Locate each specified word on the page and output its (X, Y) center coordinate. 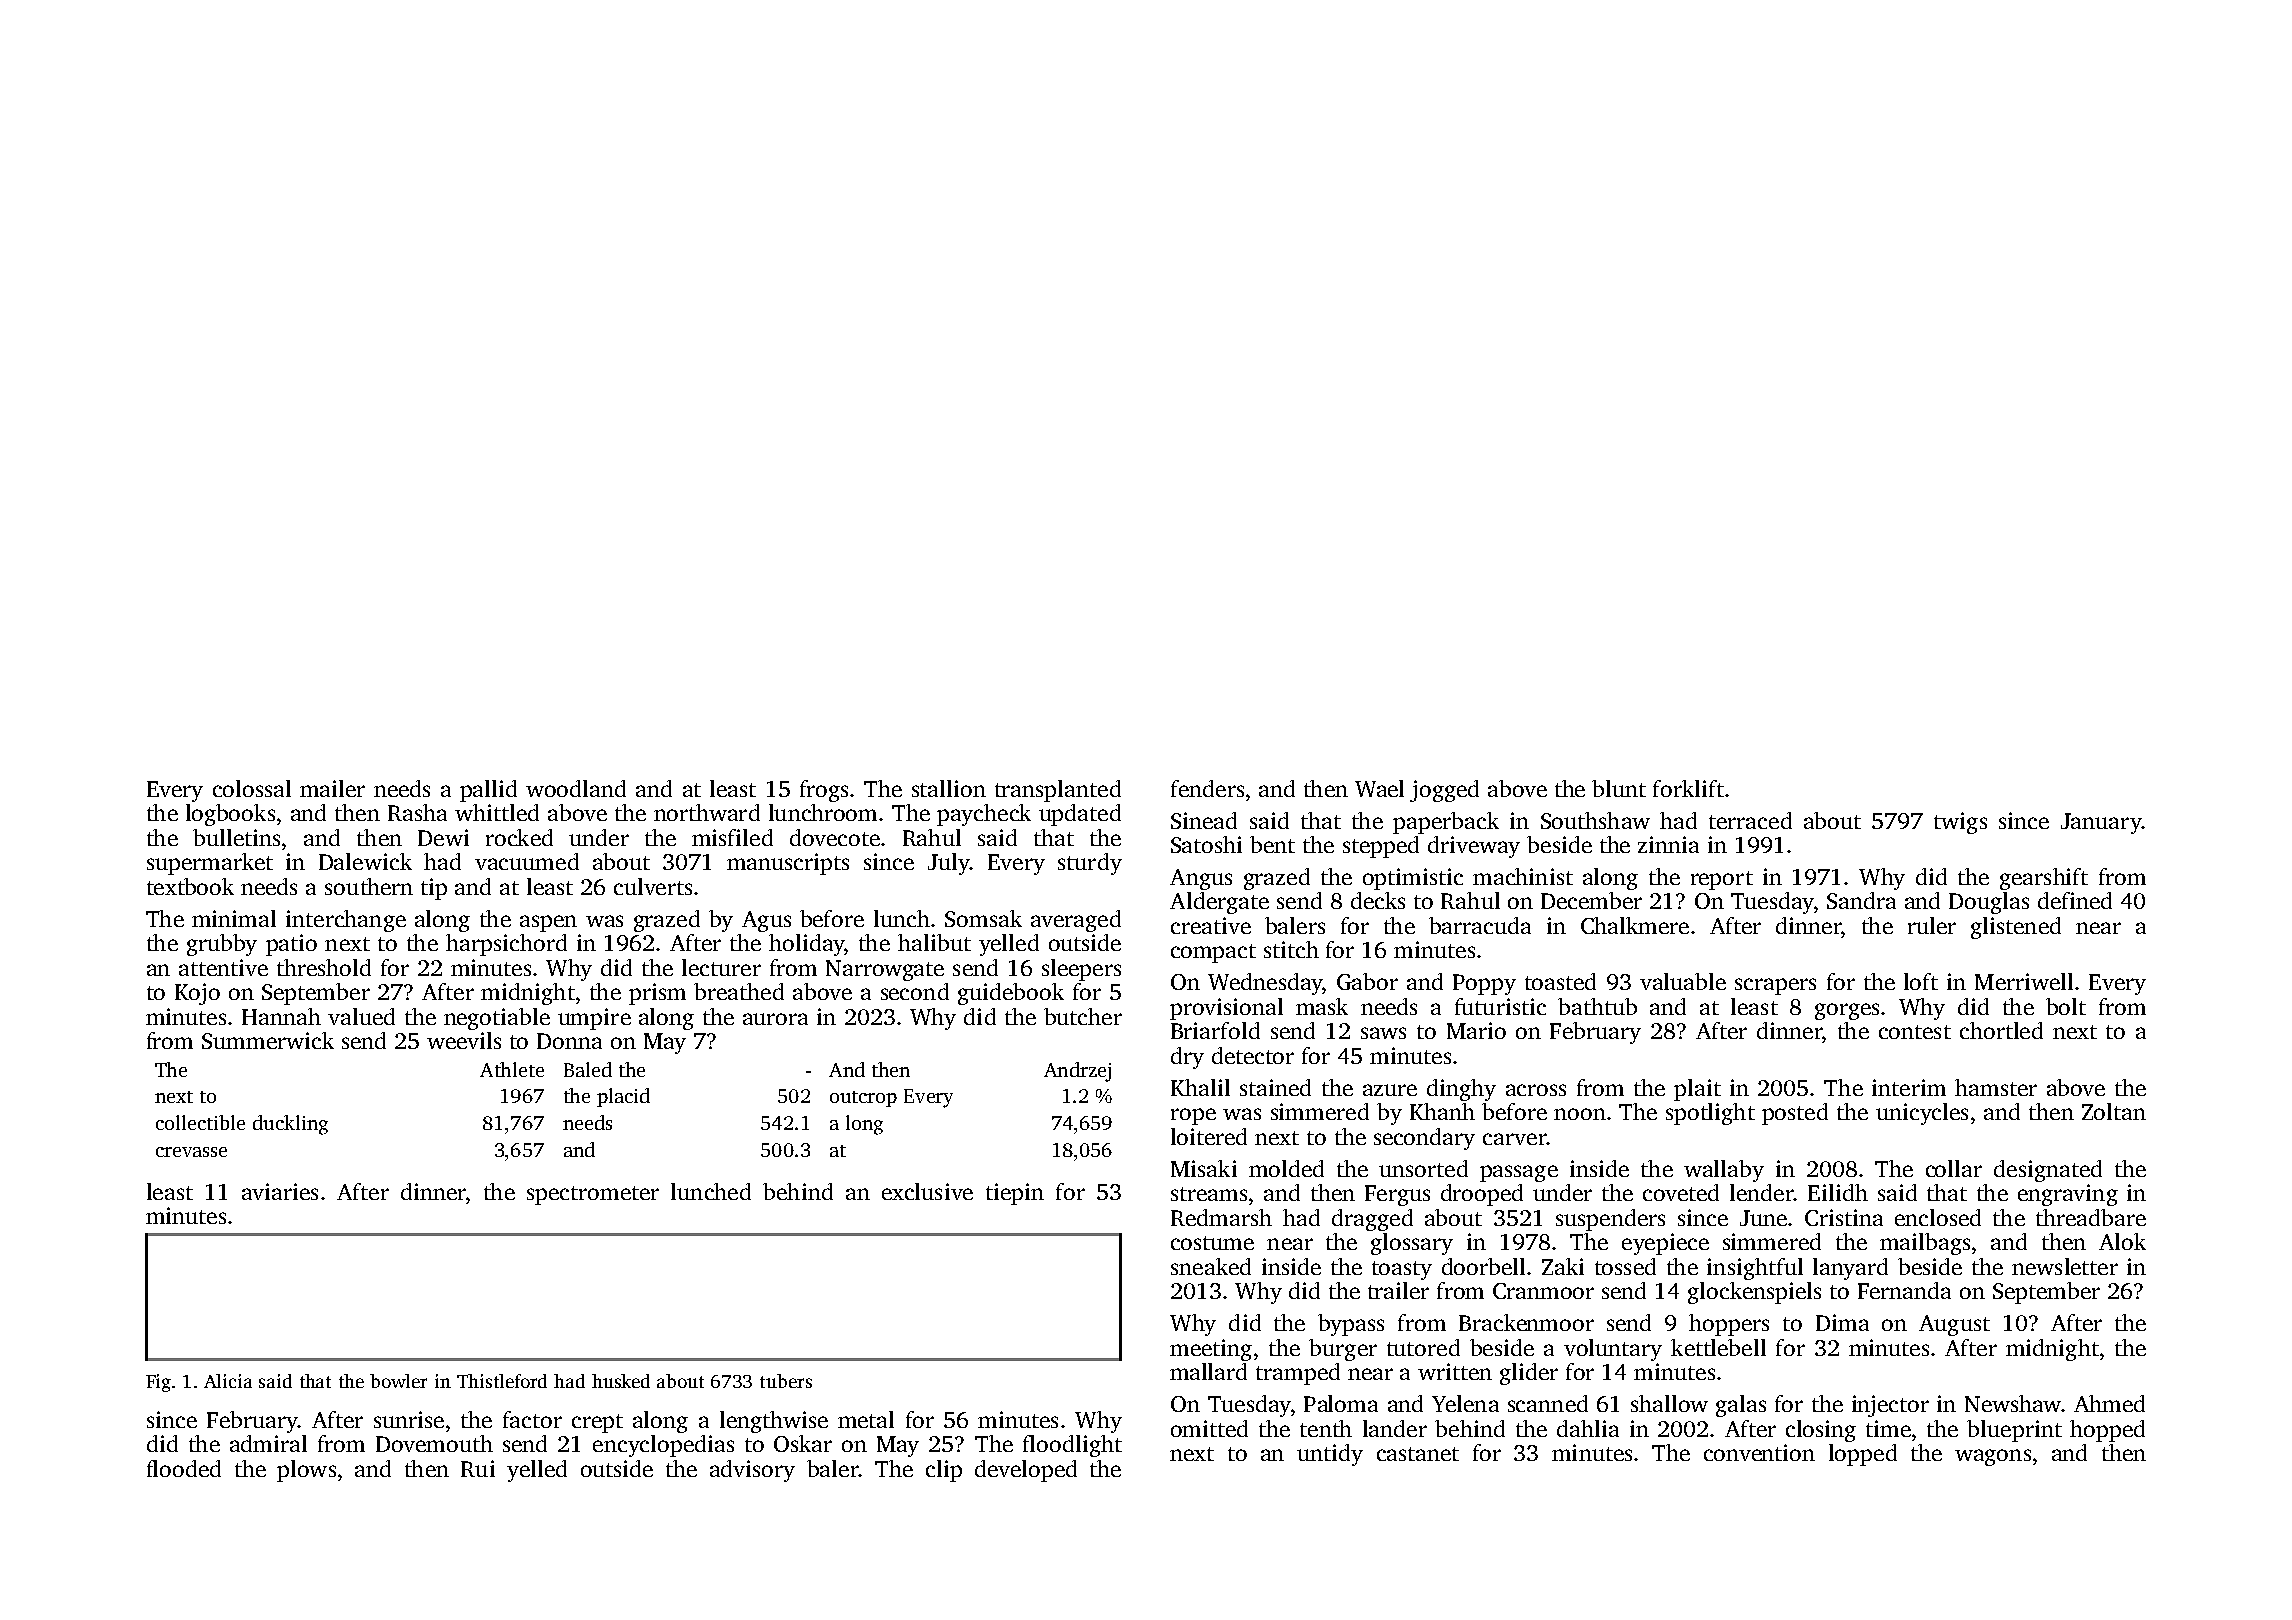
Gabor (1367, 981)
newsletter (2065, 1266)
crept (597, 1423)
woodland (576, 788)
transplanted (1058, 791)
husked (621, 1381)
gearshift (2044, 879)
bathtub (1597, 1006)
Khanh (1442, 1111)
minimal (234, 918)
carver (1515, 1139)
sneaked (1211, 1266)
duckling (290, 1125)
